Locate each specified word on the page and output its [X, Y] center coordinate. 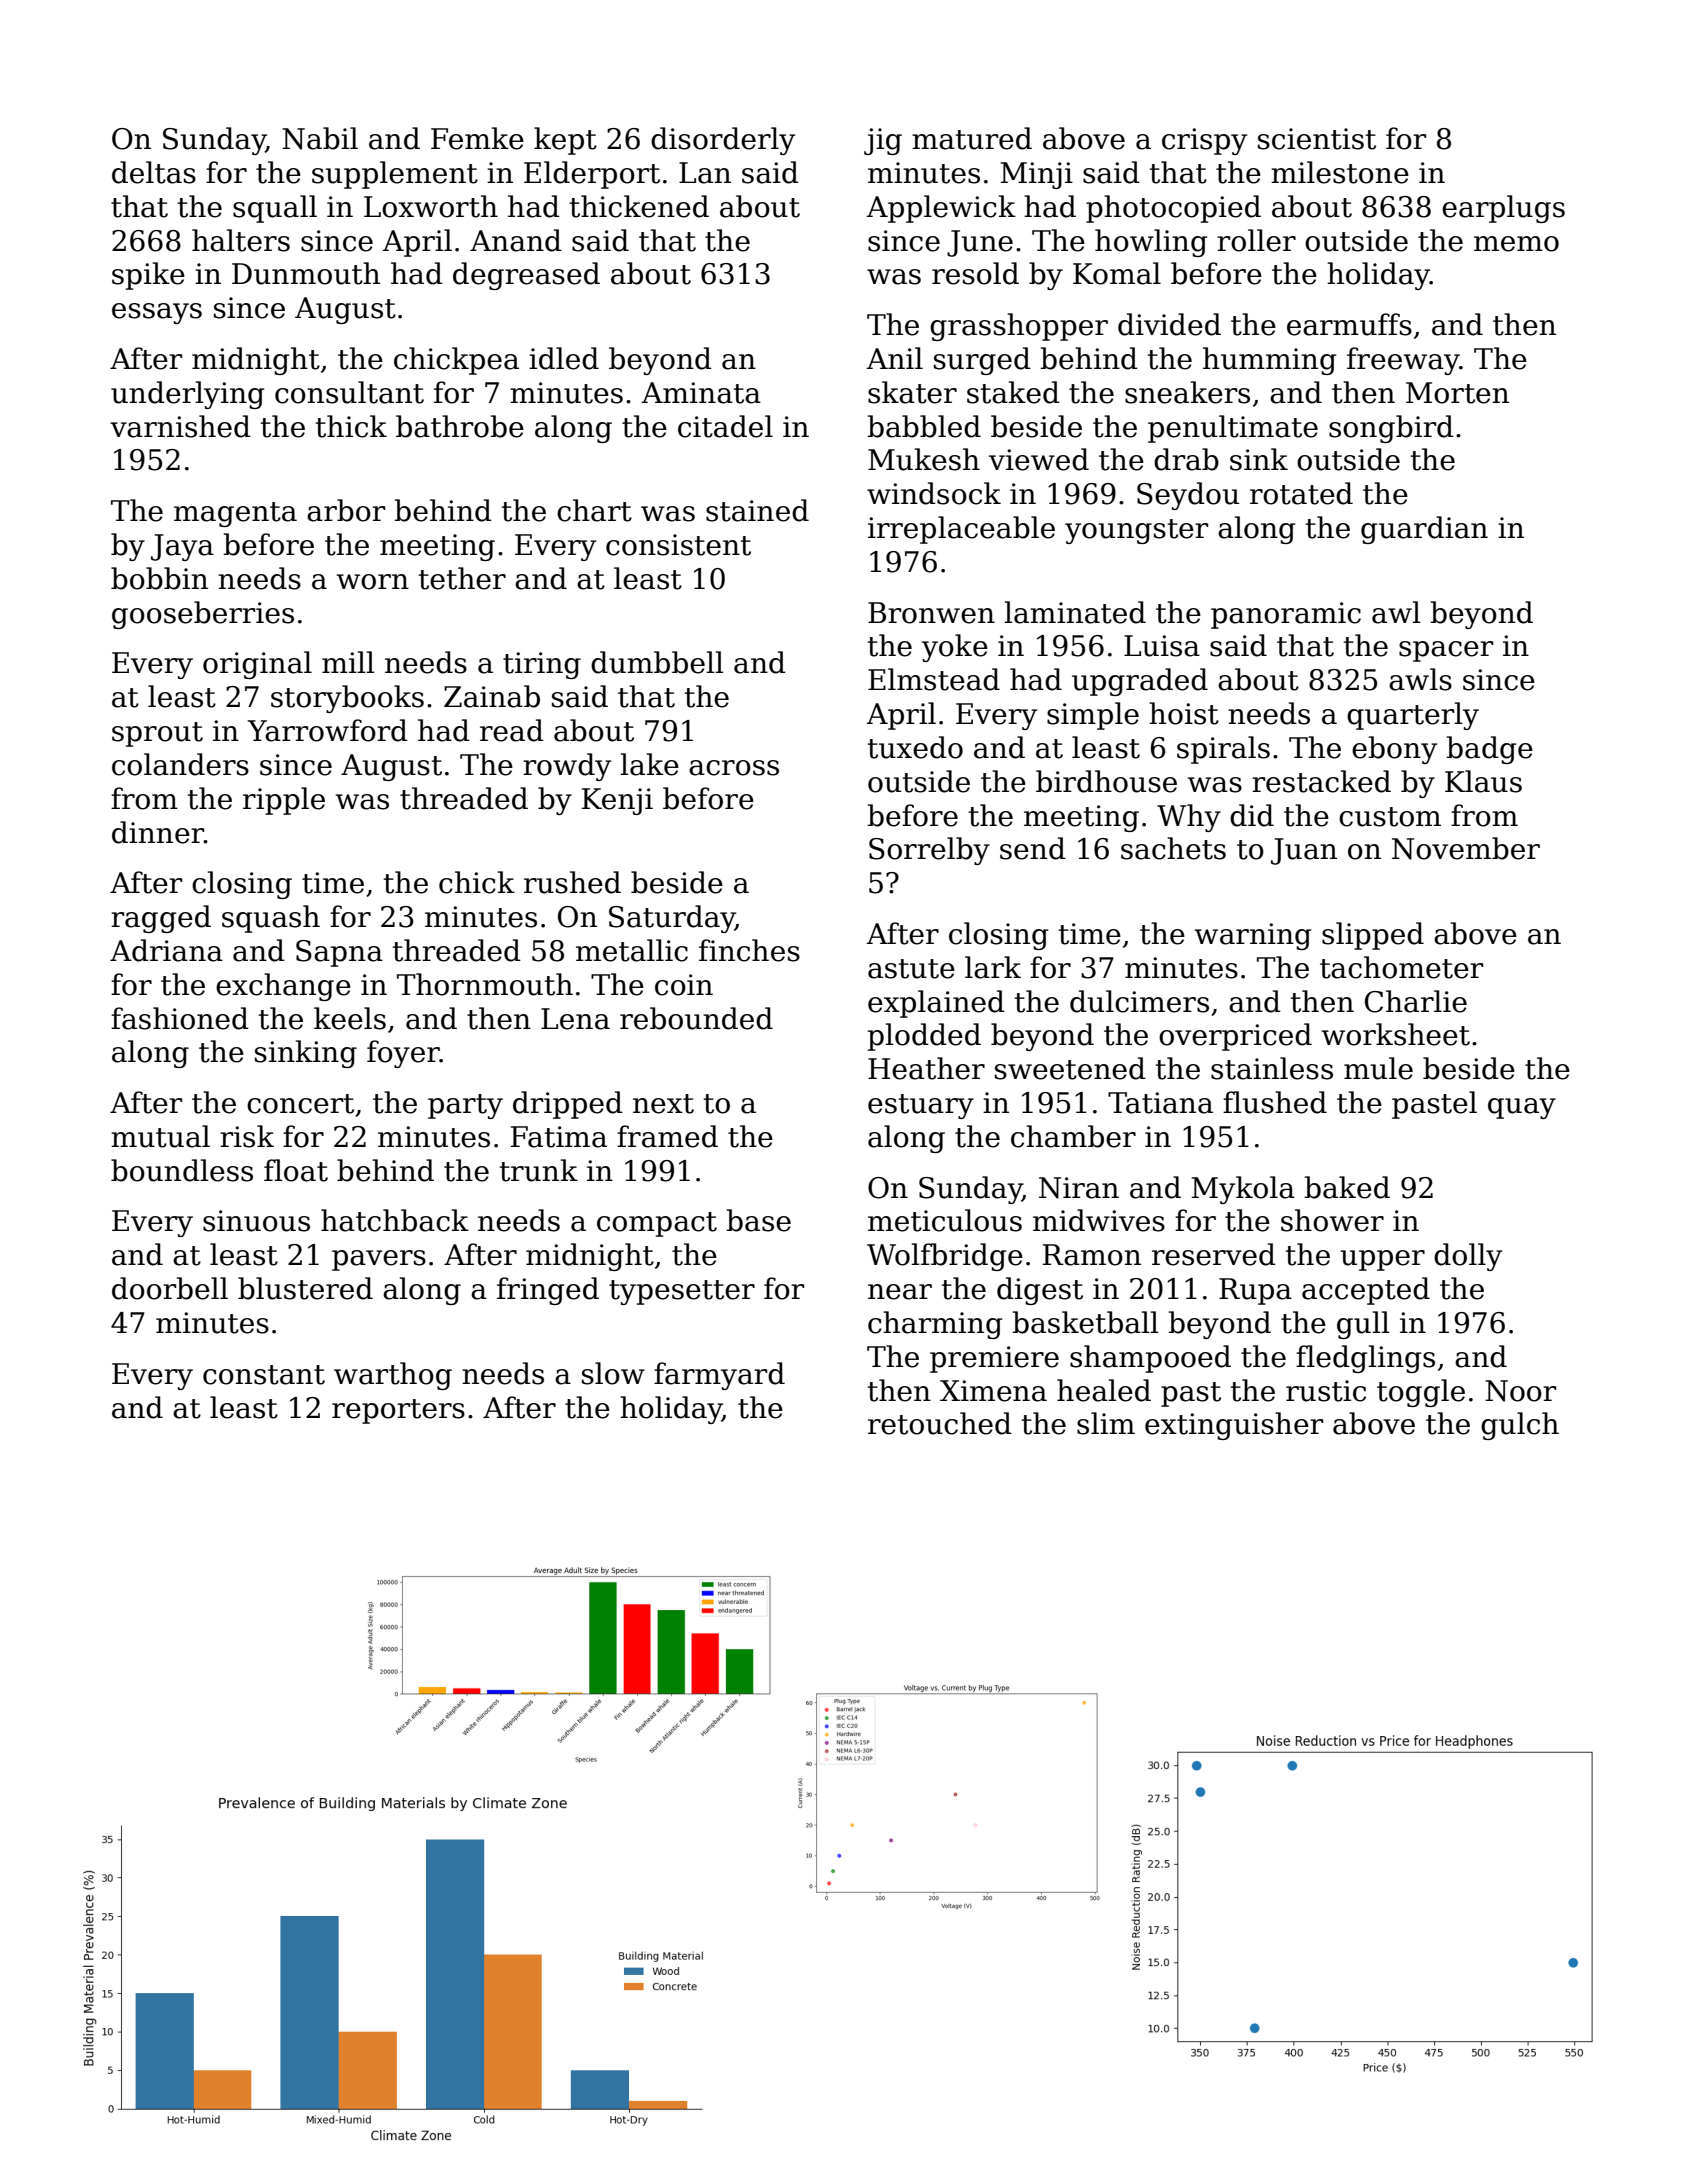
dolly [1468, 1257]
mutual [160, 1136]
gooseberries [203, 615]
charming [935, 1325]
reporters [398, 1411]
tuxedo [915, 747]
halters [241, 240]
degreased [526, 276]
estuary [921, 1106]
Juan [1304, 851]
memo [1516, 244]
